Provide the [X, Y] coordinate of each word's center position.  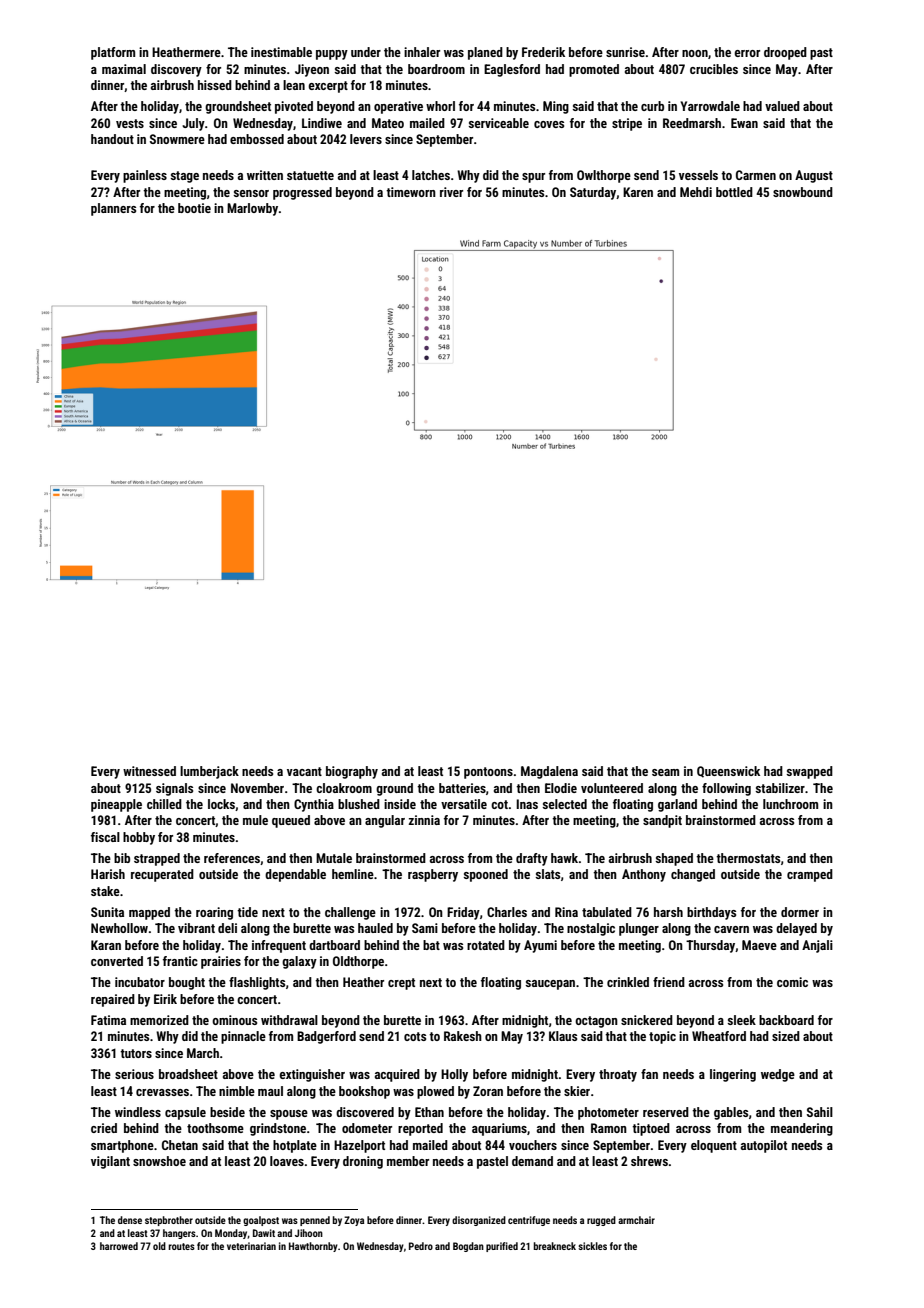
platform [113, 53]
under [366, 52]
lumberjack [209, 772]
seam [665, 772]
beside [227, 1112]
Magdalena [549, 772]
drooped [785, 53]
